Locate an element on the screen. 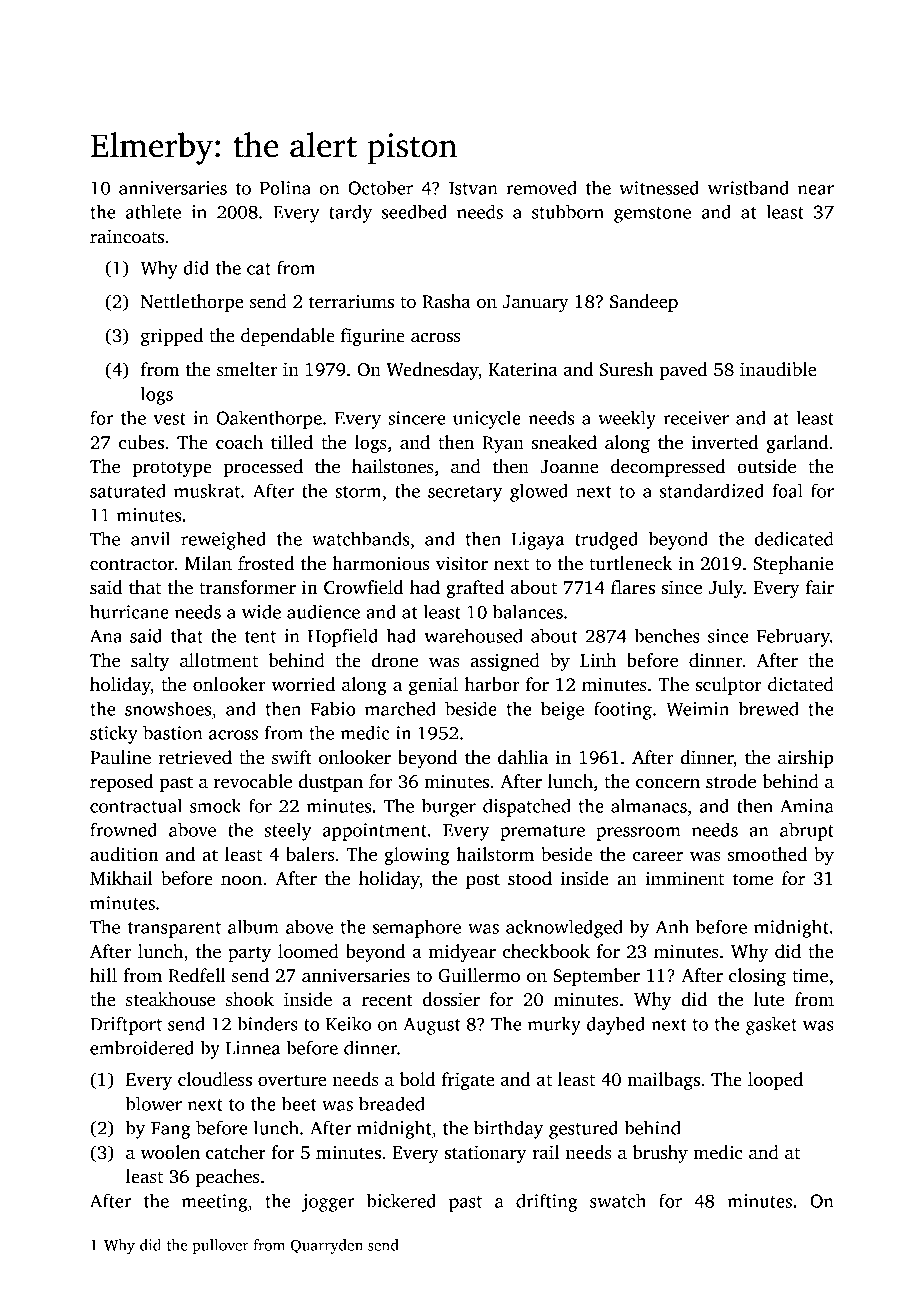 The width and height of the screenshot is (924, 1308). drifting is located at coordinates (546, 1202).
